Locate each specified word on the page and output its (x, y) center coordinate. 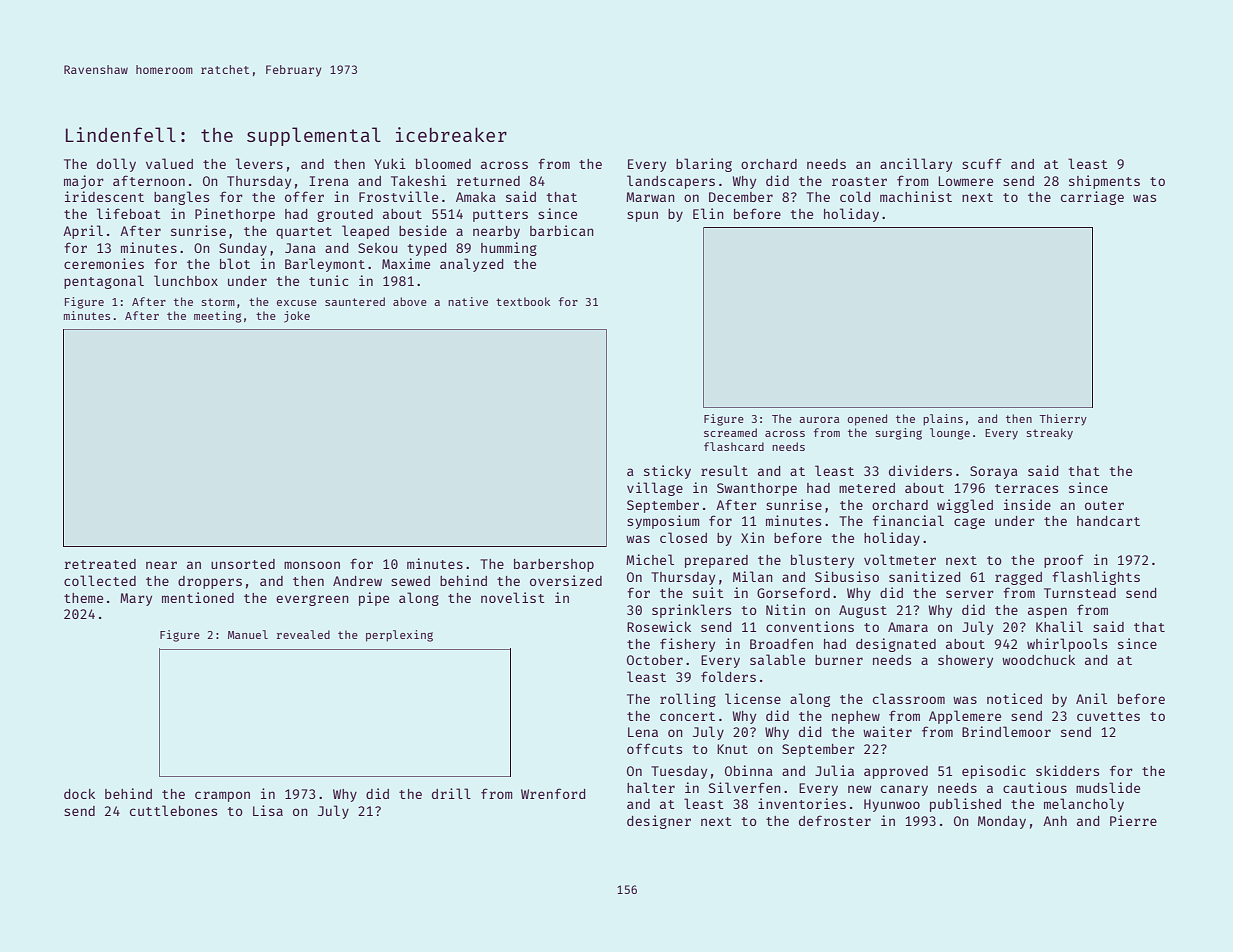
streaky (1050, 434)
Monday (1002, 822)
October (655, 660)
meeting (217, 317)
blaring (704, 165)
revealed (303, 634)
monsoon (312, 565)
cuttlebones (173, 810)
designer (659, 822)
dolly (116, 165)
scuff (982, 163)
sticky (667, 472)
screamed (730, 432)
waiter (887, 731)
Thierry (1063, 420)
